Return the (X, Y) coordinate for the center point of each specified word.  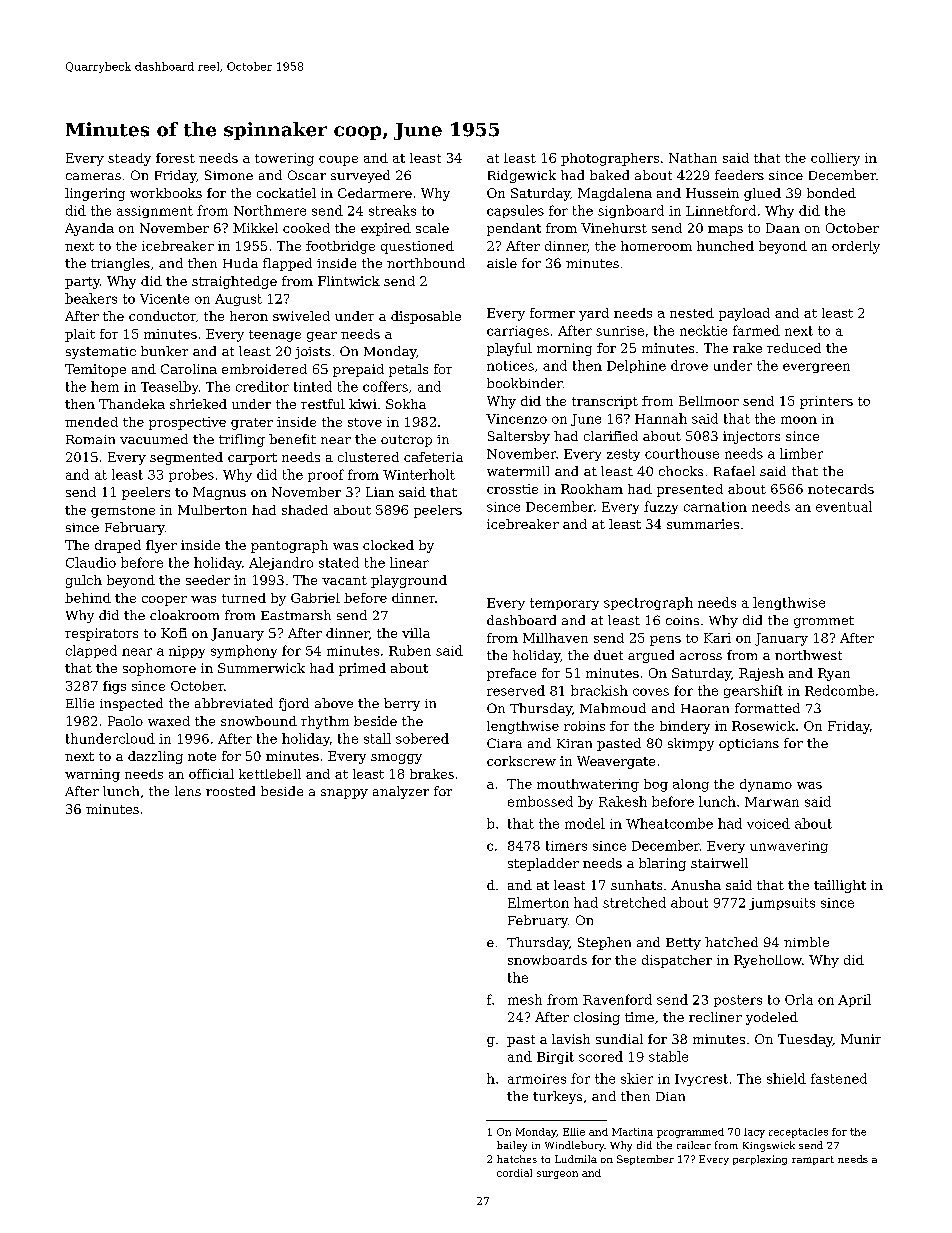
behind (88, 598)
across (701, 656)
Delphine (636, 366)
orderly (856, 247)
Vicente (164, 299)
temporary (564, 604)
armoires (537, 1079)
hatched (731, 942)
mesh (525, 999)
